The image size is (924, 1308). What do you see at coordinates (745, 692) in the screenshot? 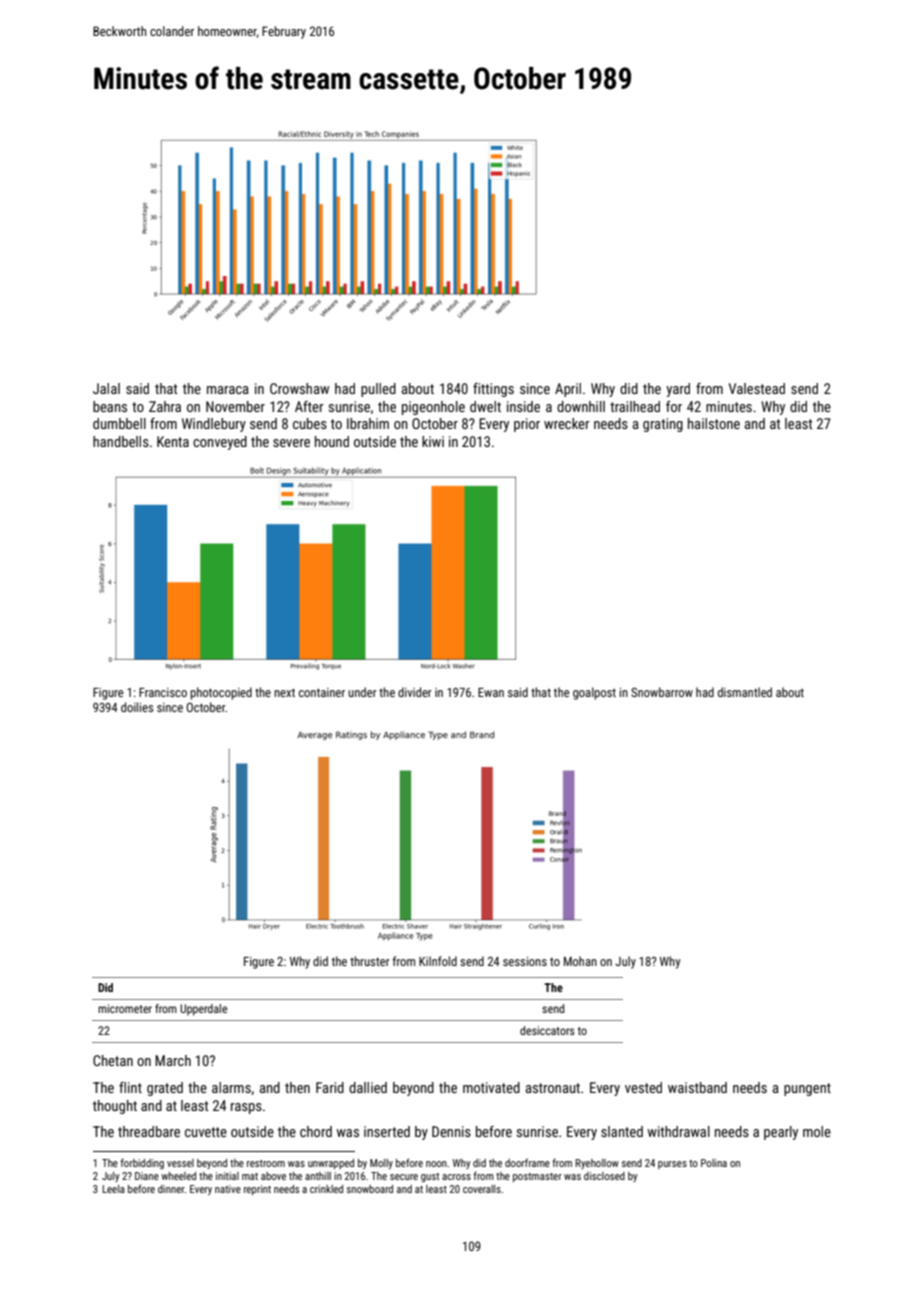
I see `dismantled` at bounding box center [745, 692].
